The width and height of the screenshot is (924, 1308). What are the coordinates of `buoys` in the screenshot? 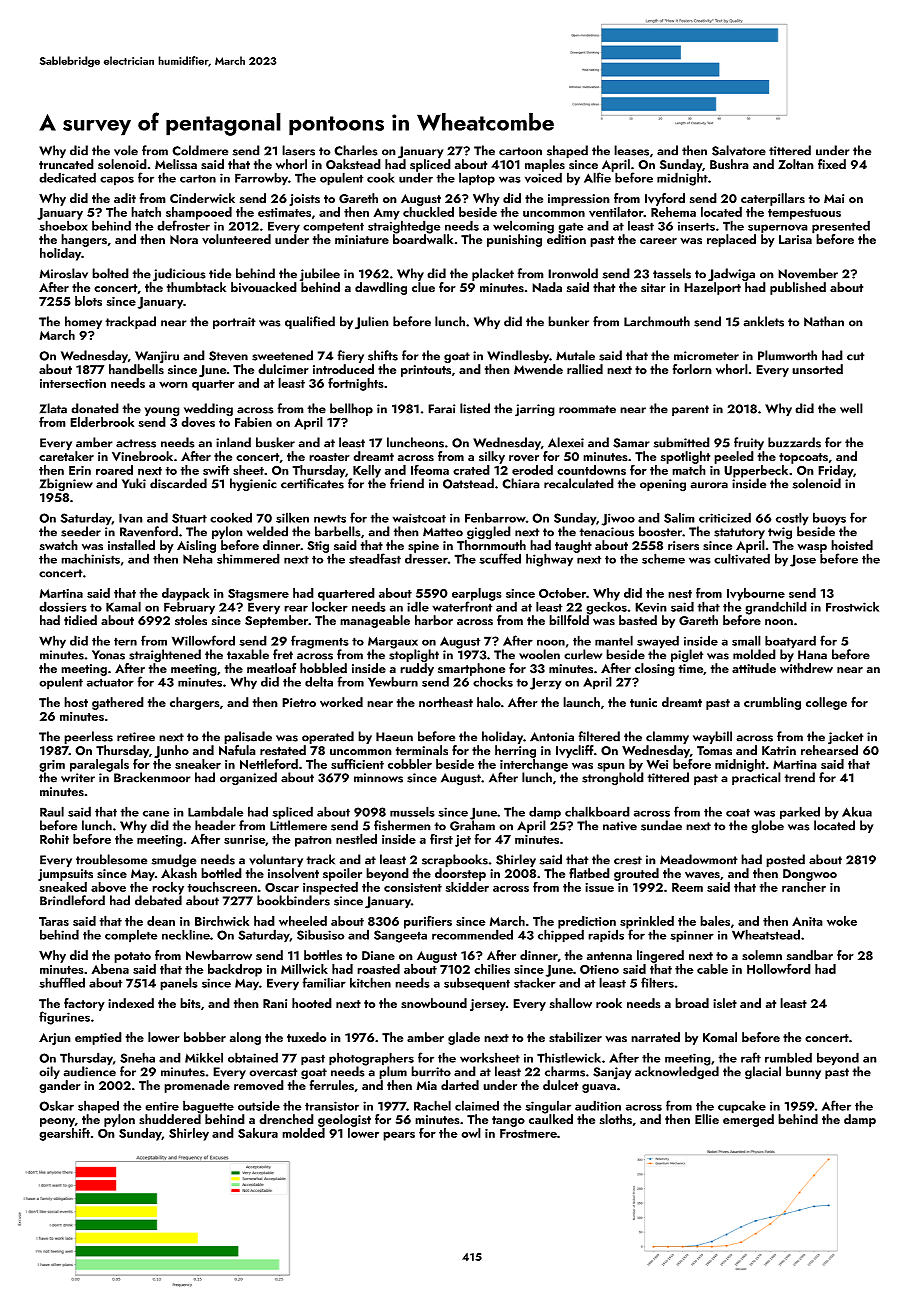 It's located at (829, 519).
